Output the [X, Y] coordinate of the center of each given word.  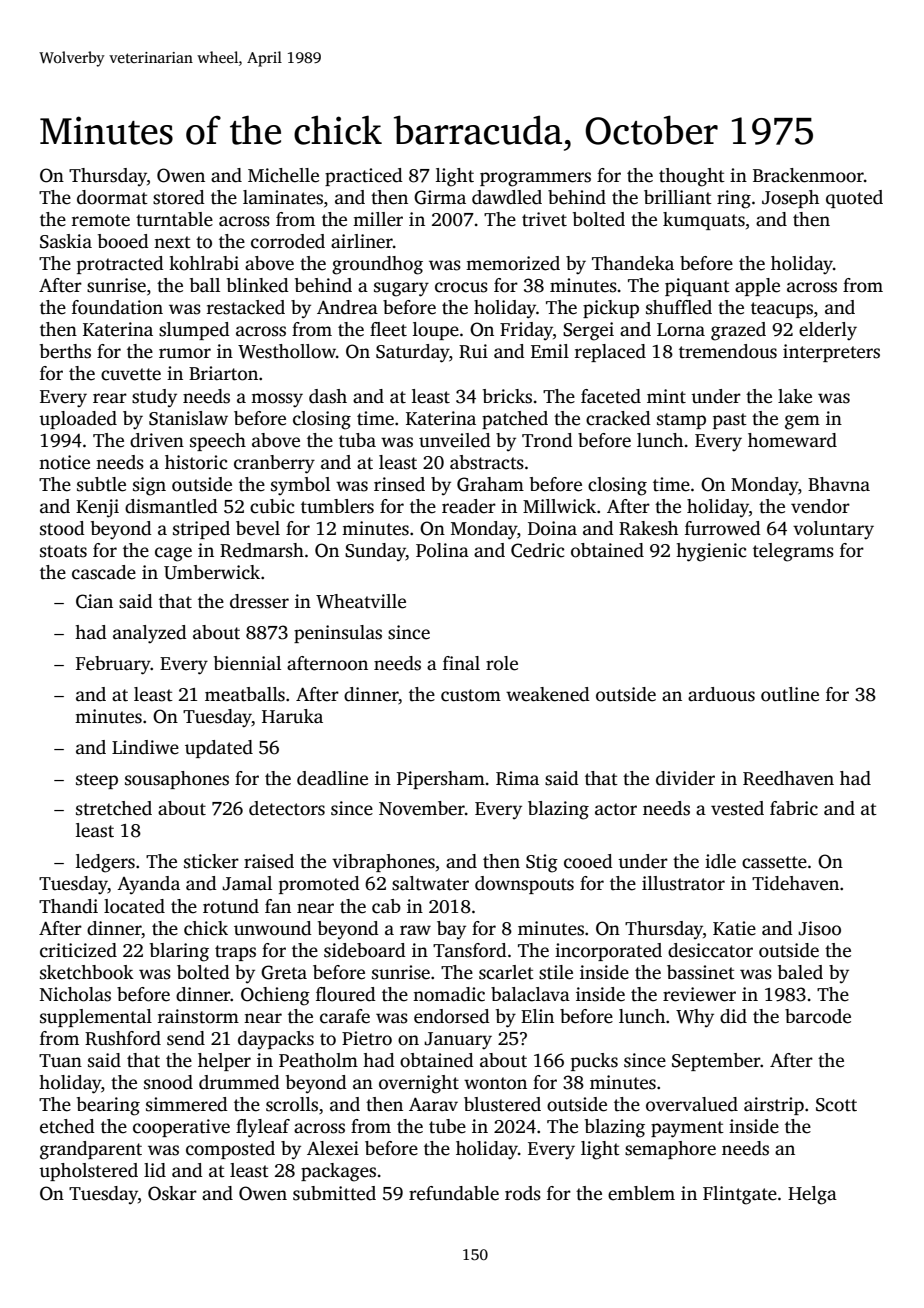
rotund [231, 906]
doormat [112, 197]
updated [219, 749]
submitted [334, 1193]
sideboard [365, 950]
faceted [611, 396]
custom [471, 695]
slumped [194, 331]
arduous [721, 694]
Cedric [537, 550]
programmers [535, 179]
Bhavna [839, 484]
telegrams [793, 552]
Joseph [790, 199]
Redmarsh [262, 550]
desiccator [710, 950]
